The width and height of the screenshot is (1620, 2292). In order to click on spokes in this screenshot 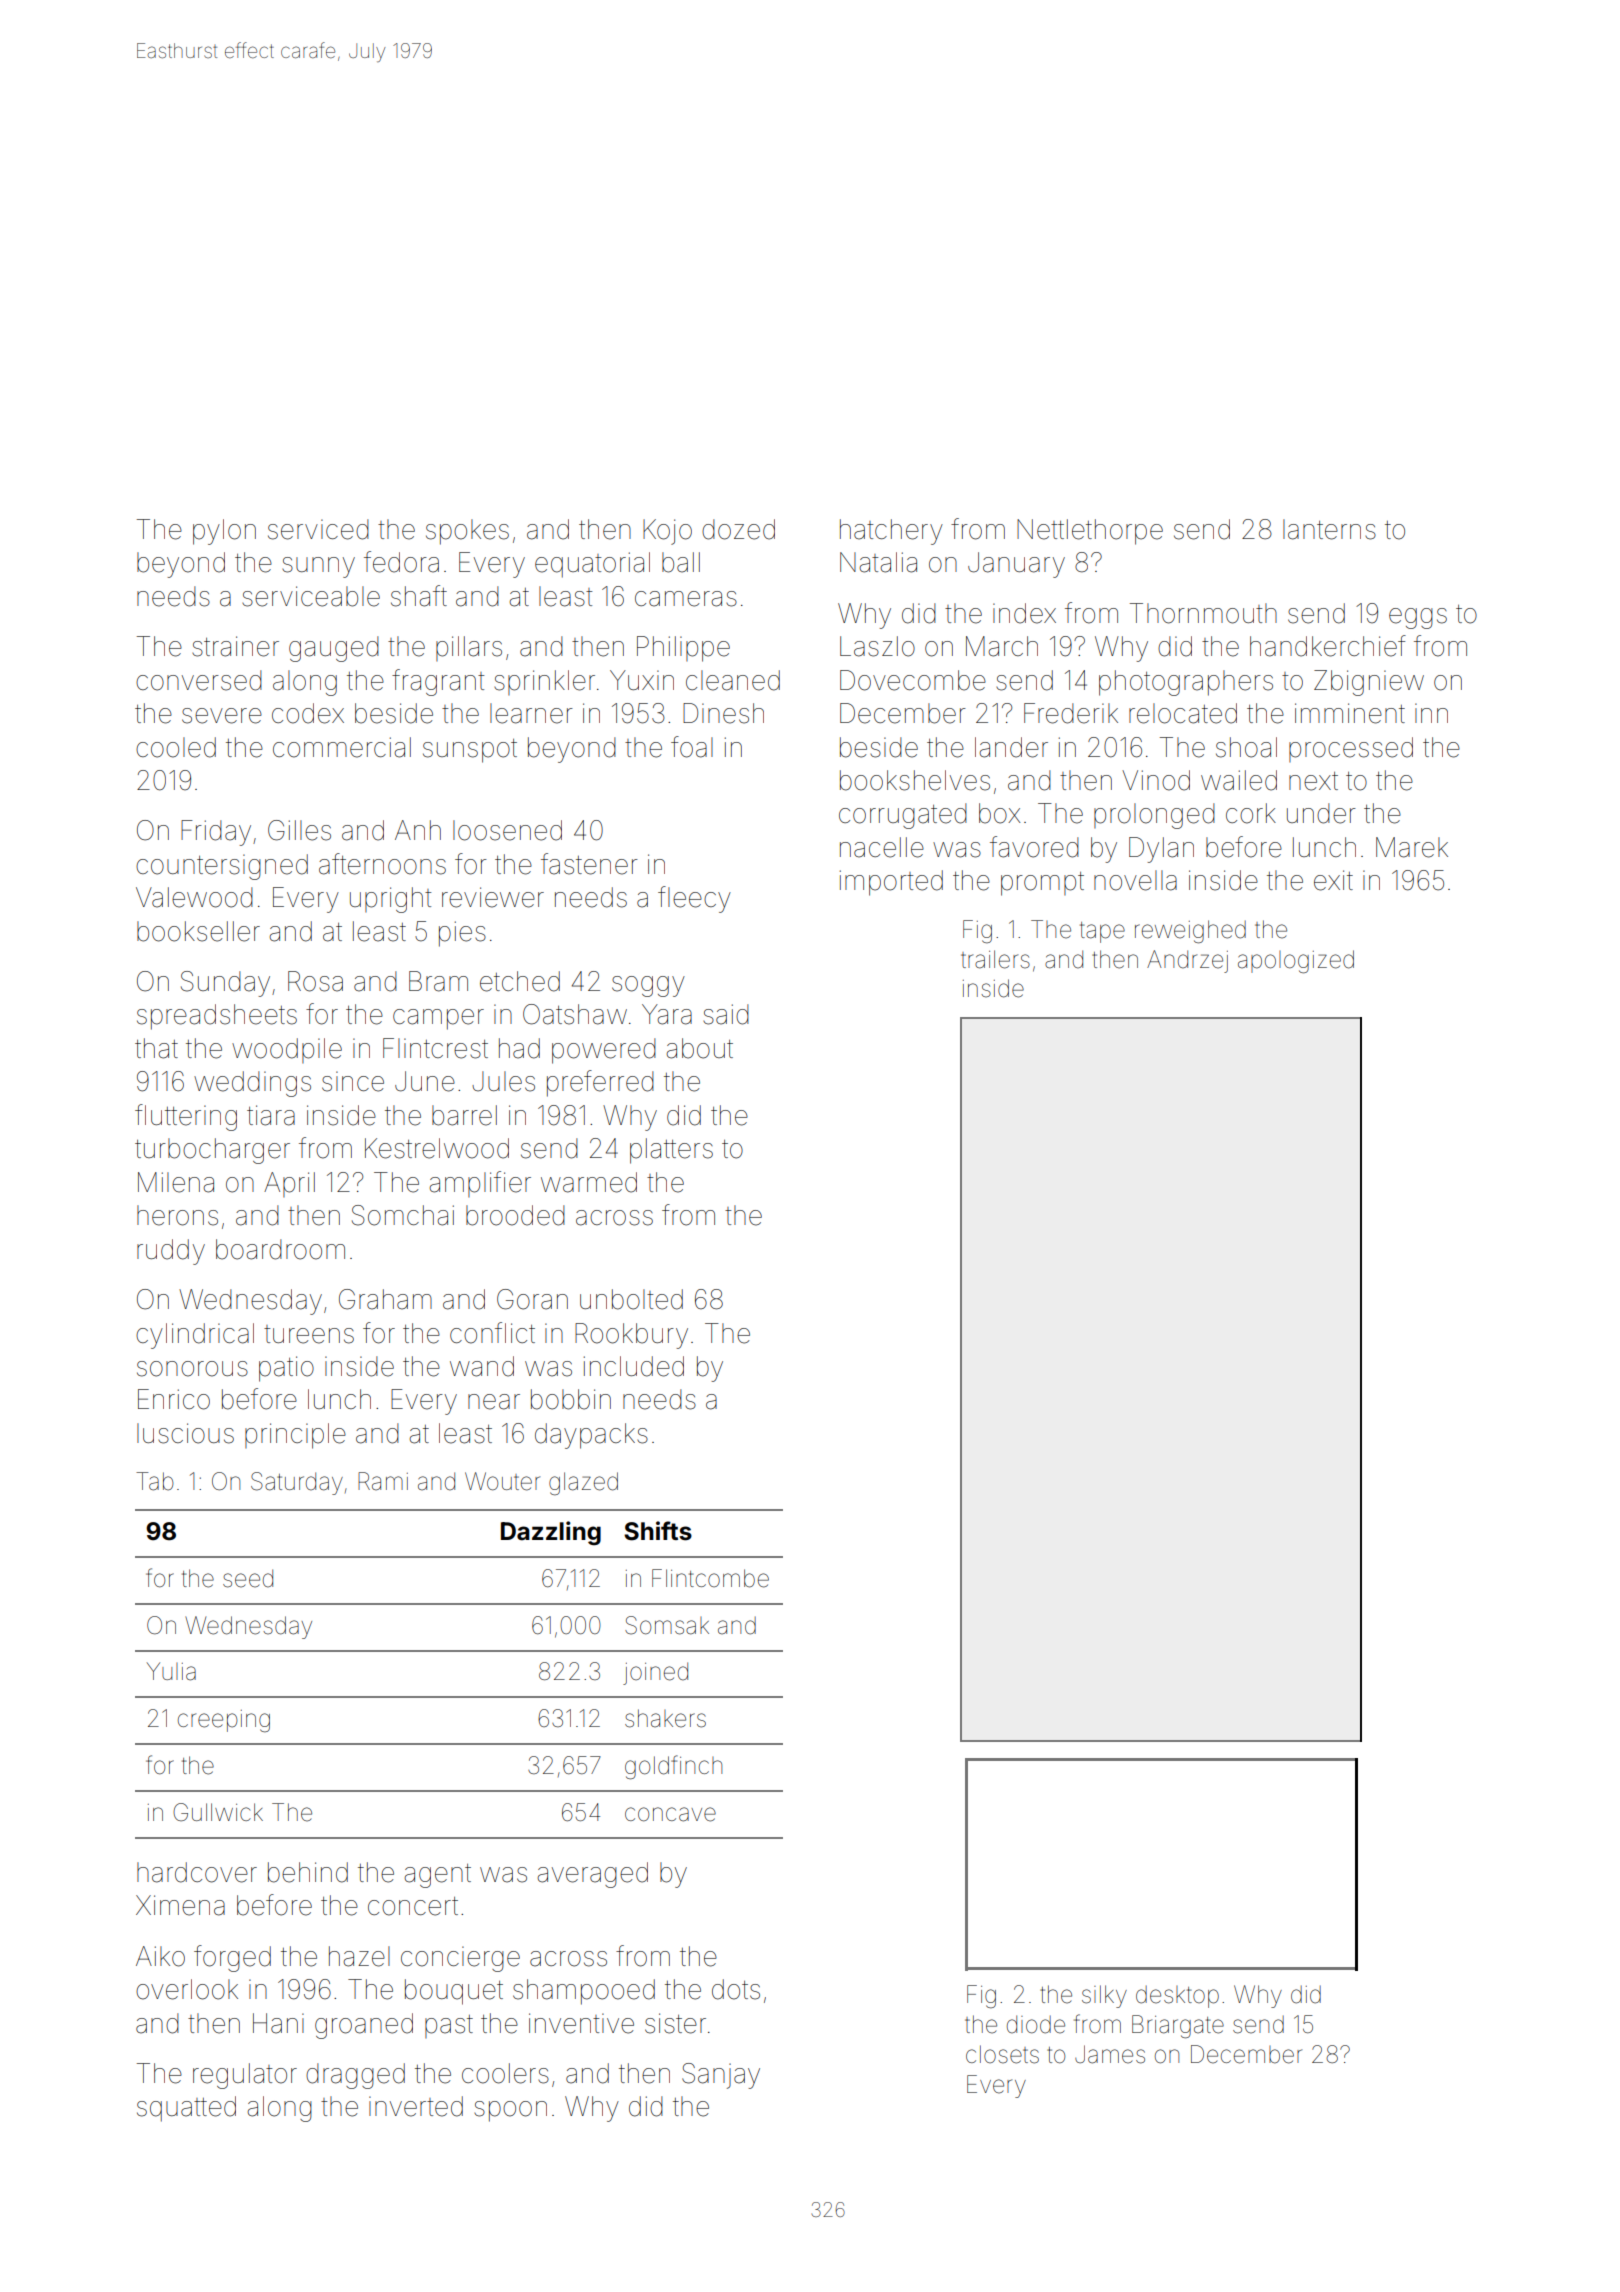, I will do `click(467, 532)`.
